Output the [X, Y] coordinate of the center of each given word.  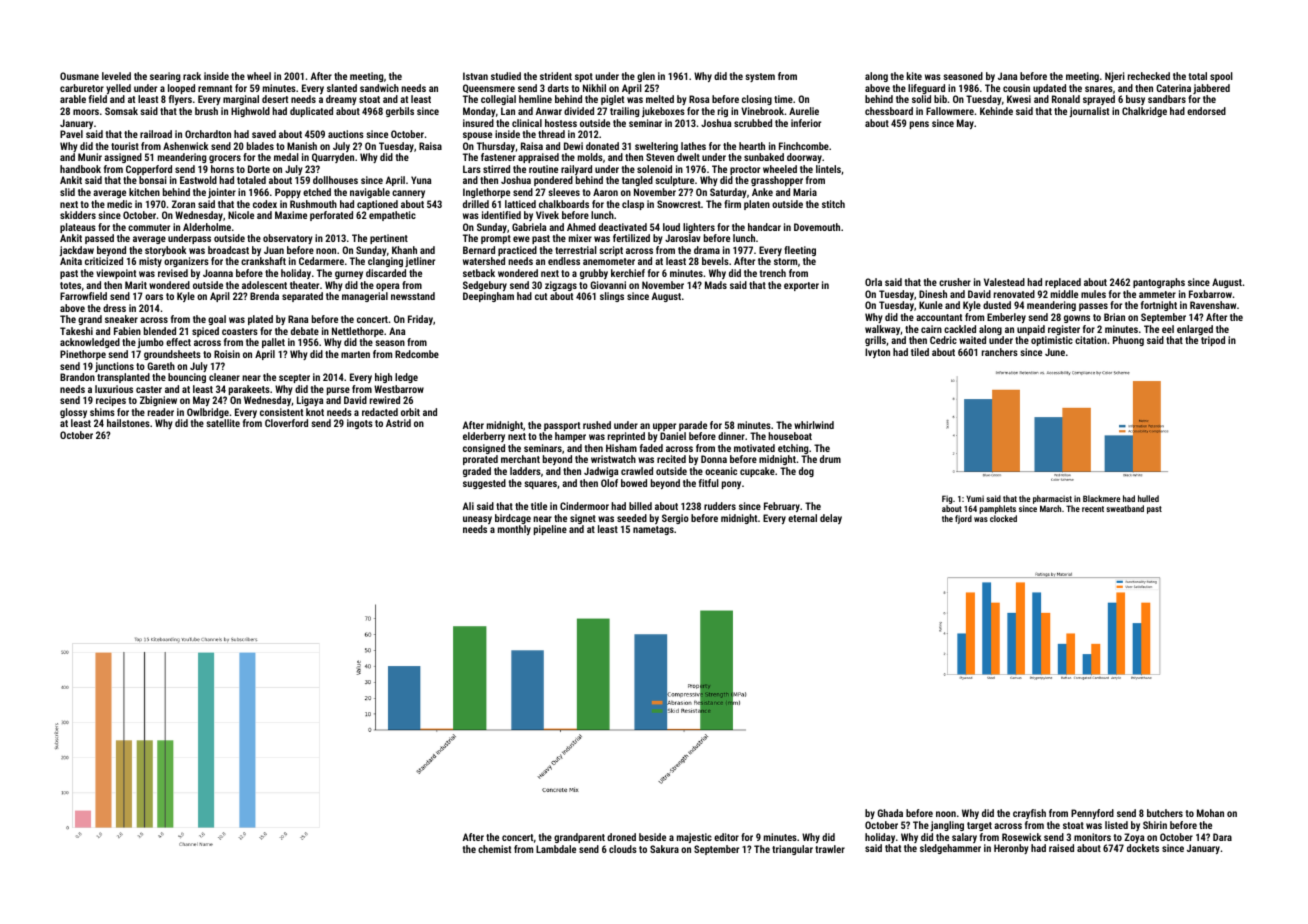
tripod [1213, 341]
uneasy [477, 520]
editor [726, 837]
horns [222, 169]
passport [562, 426]
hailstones [128, 423]
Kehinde [996, 111]
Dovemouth [817, 227]
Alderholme [207, 227]
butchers [1165, 813]
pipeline [550, 530]
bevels [715, 261]
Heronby [1011, 849]
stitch [833, 204]
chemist [494, 849]
